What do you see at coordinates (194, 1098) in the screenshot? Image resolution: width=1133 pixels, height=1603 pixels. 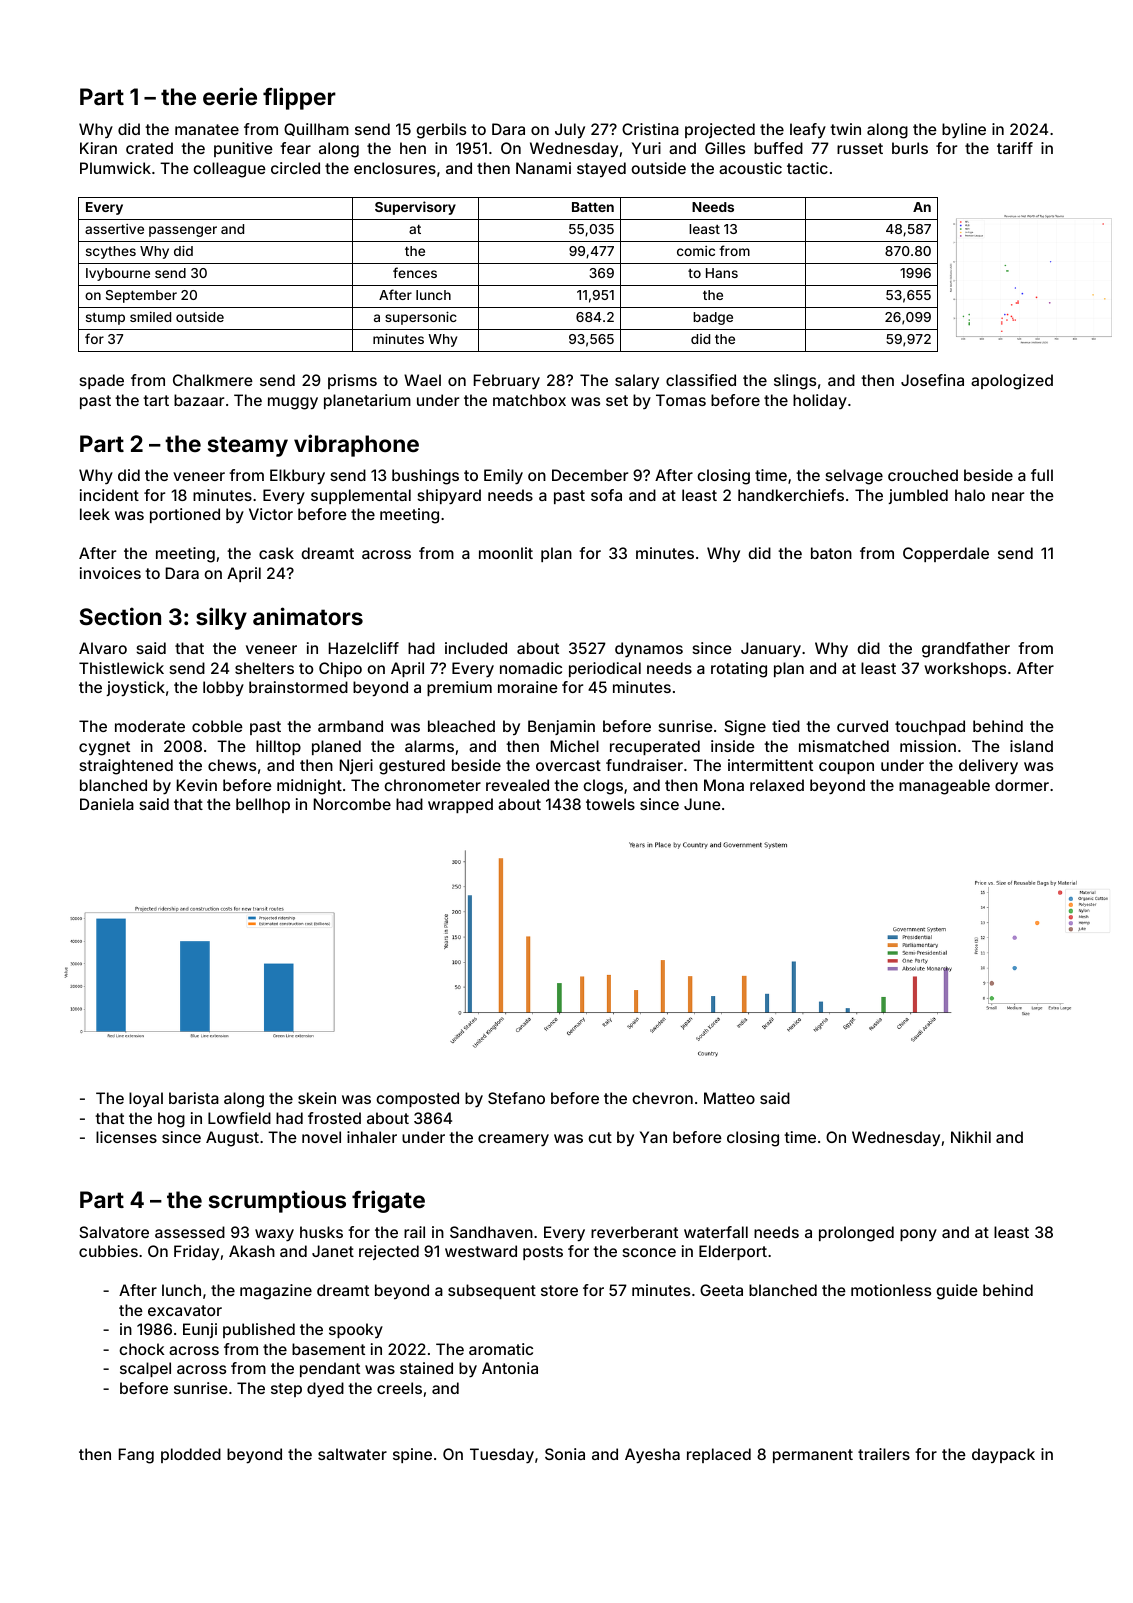 I see `barista` at bounding box center [194, 1098].
